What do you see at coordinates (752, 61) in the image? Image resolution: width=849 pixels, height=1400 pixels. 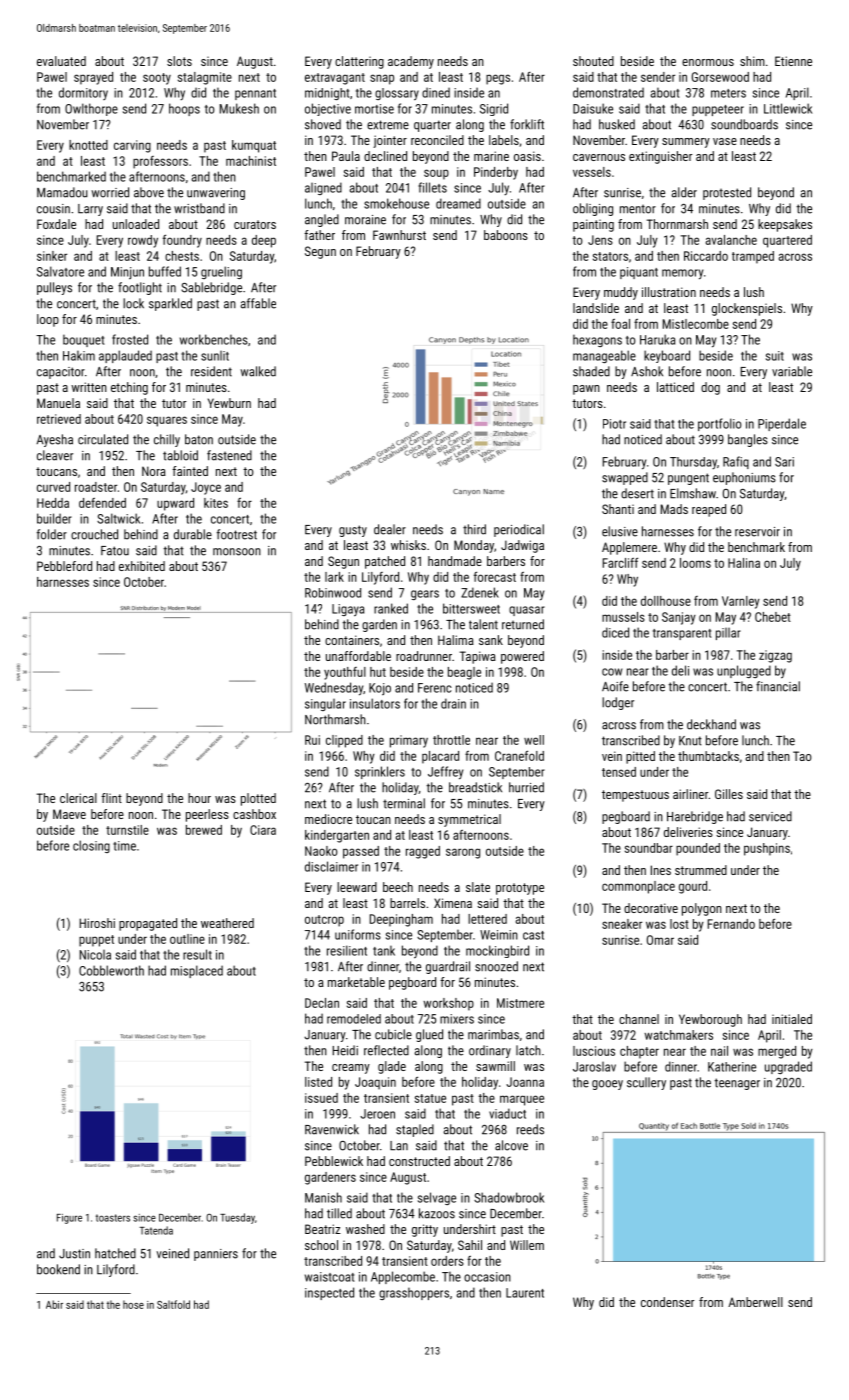 I see `shim` at bounding box center [752, 61].
